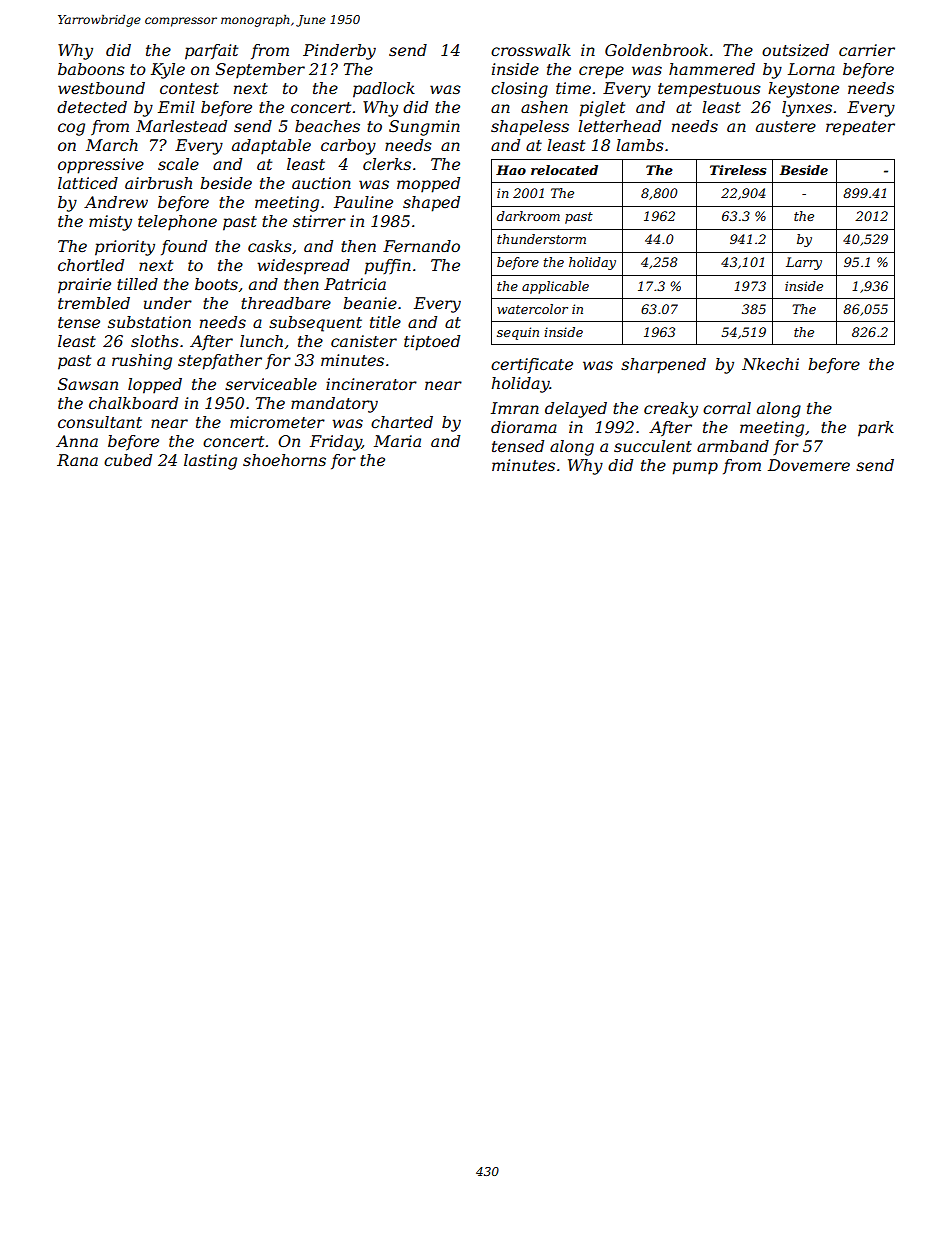 The width and height of the screenshot is (952, 1233). What do you see at coordinates (770, 364) in the screenshot?
I see `Nkechi` at bounding box center [770, 364].
